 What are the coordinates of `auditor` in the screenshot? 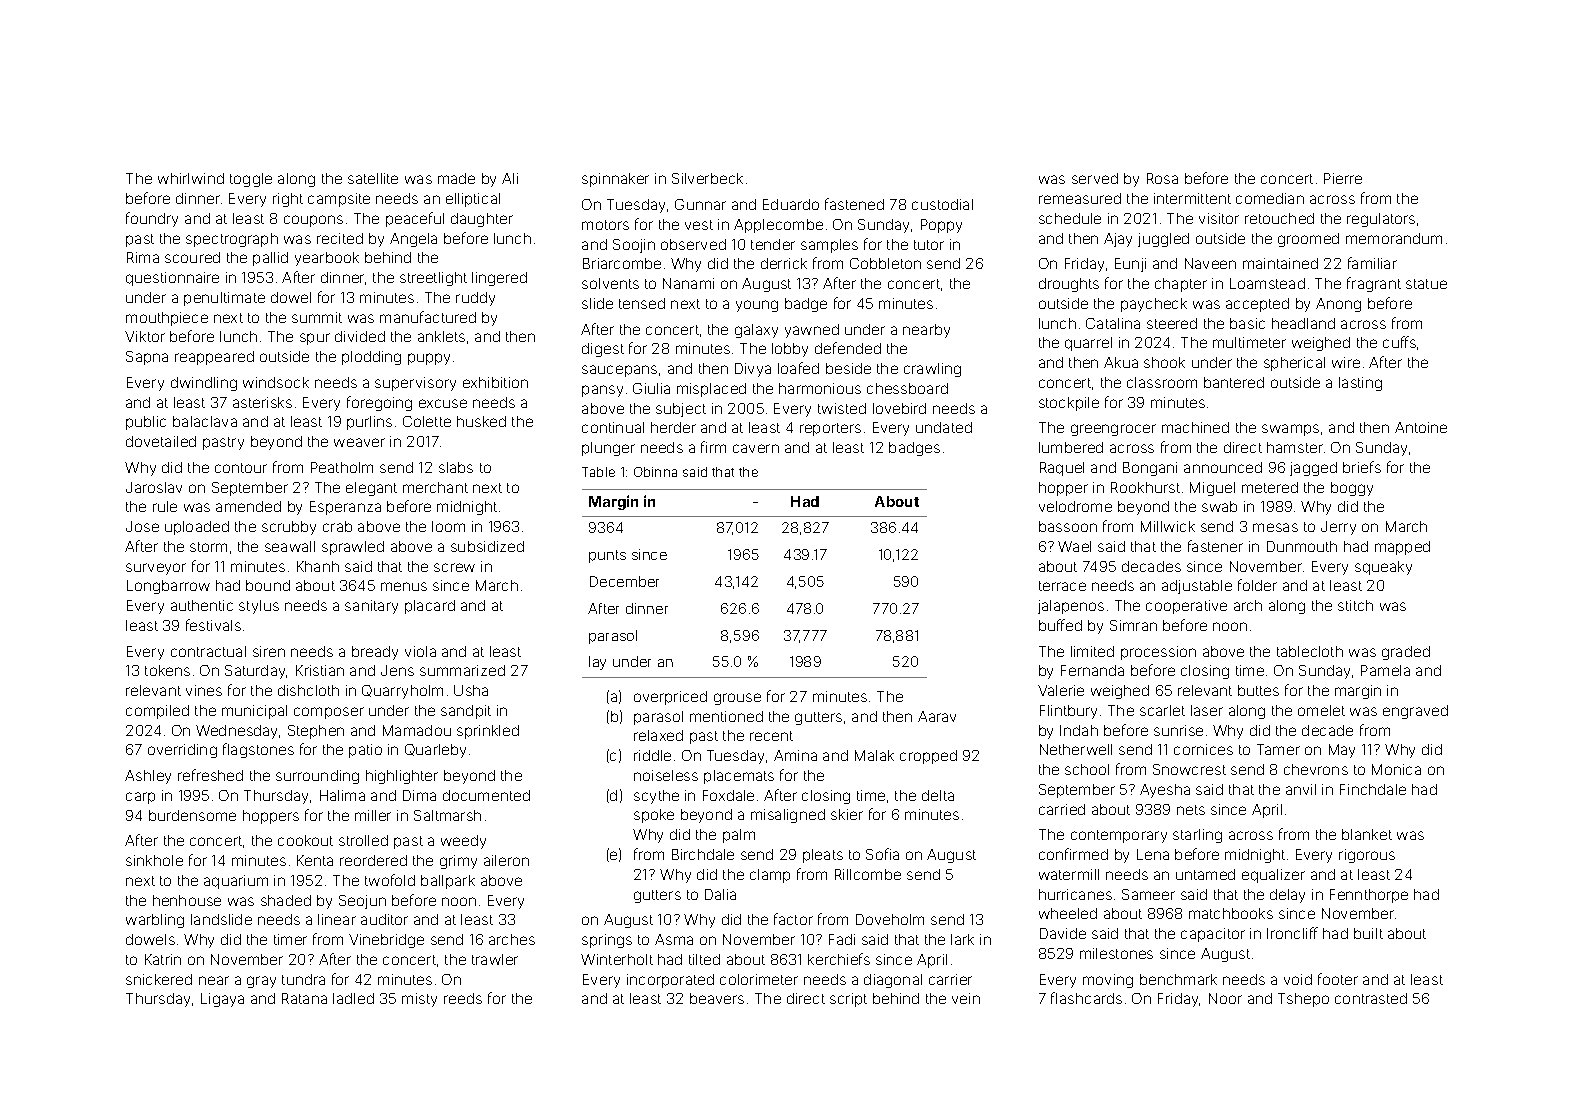 It's located at (384, 919).
